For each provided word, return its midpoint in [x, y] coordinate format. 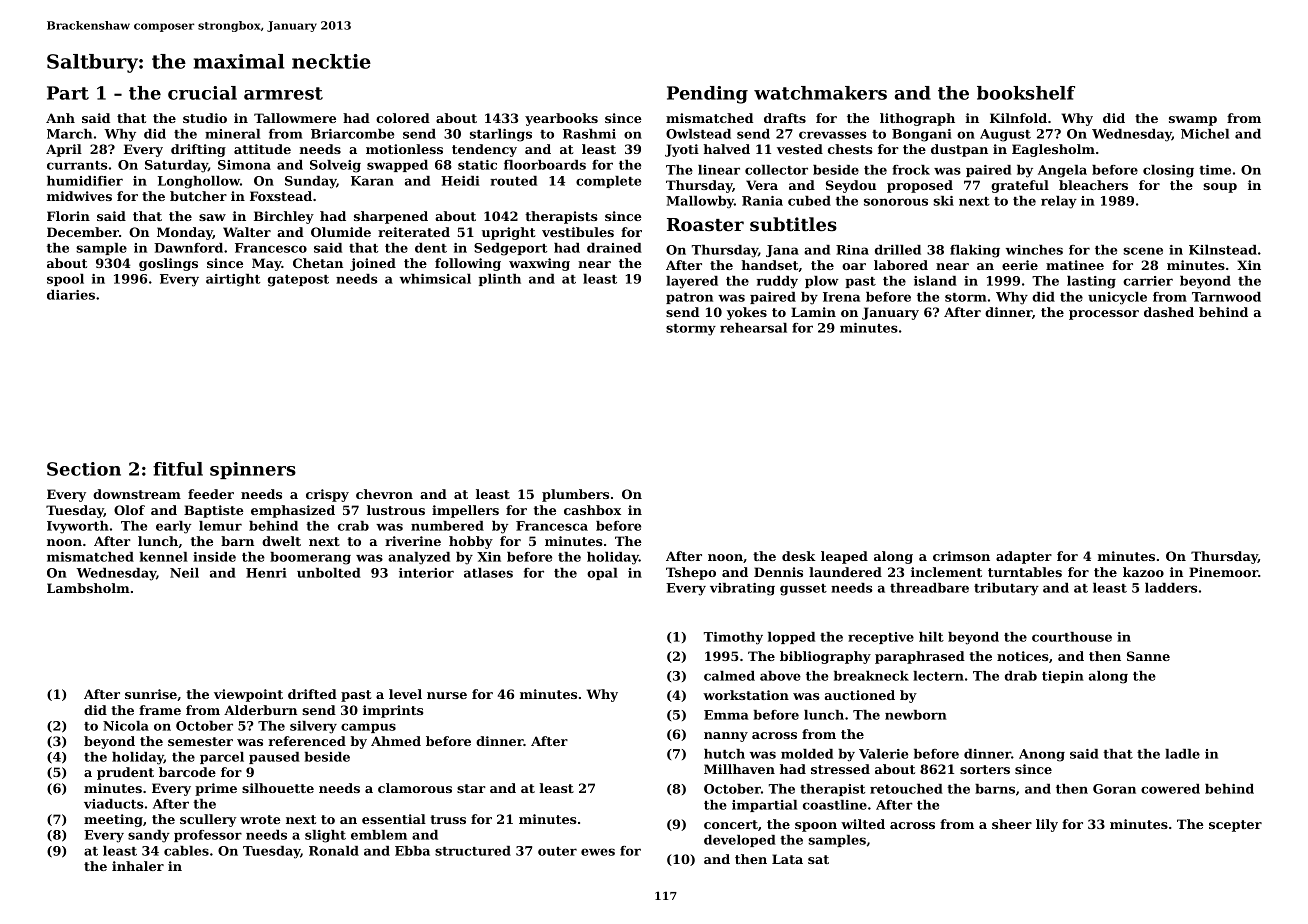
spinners [253, 470]
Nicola [126, 726]
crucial [202, 93]
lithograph [917, 119]
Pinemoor [1223, 572]
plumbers [575, 495]
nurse [447, 695]
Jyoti [682, 150]
